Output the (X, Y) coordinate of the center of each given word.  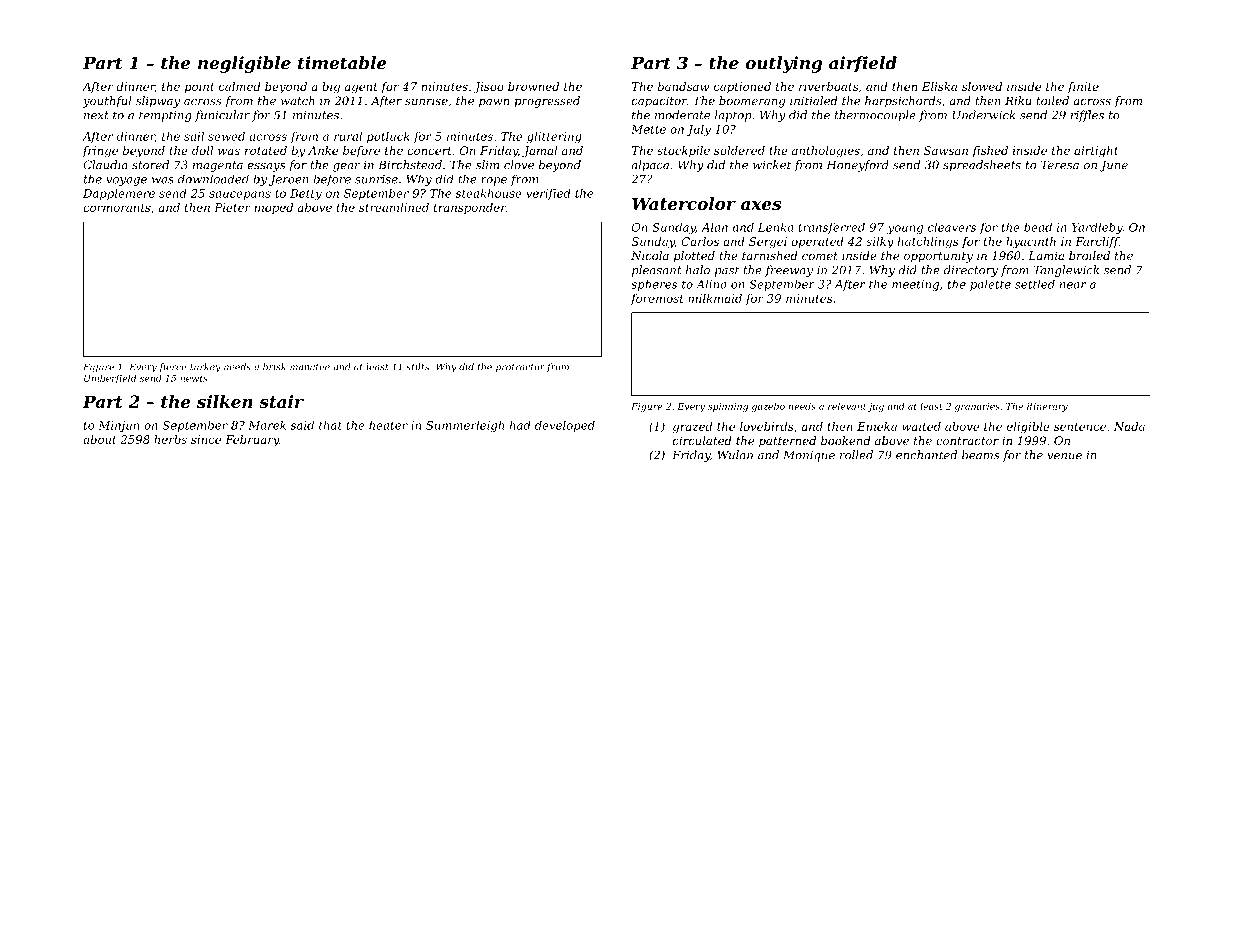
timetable (342, 63)
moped (273, 208)
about (99, 439)
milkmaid (715, 298)
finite (1083, 87)
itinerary (1047, 407)
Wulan (735, 455)
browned (533, 86)
